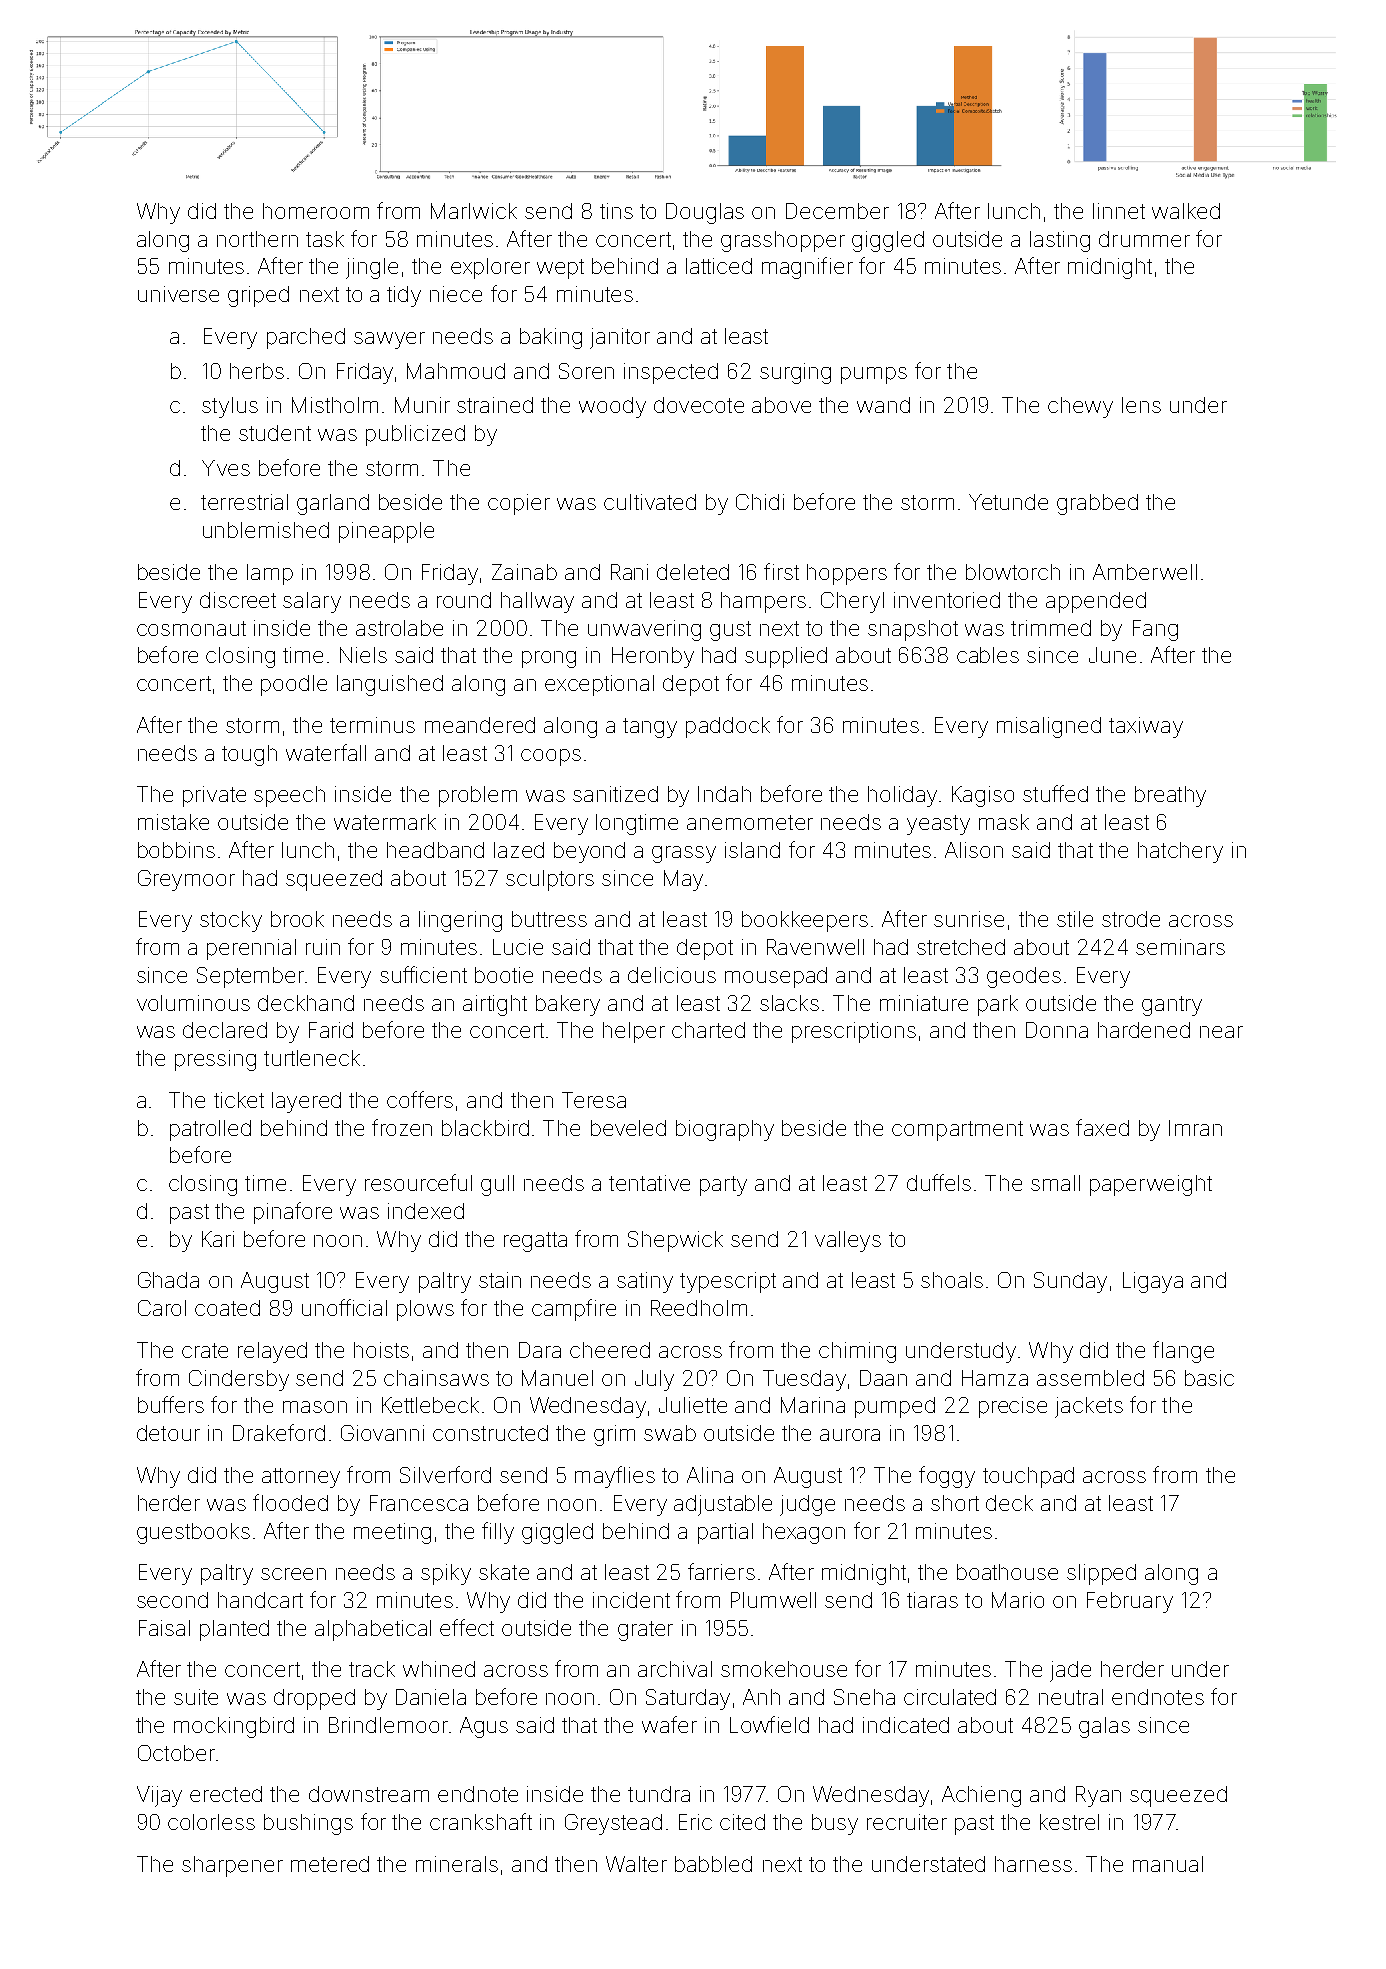 Image resolution: width=1386 pixels, height=1969 pixels. Describe the element at coordinates (316, 211) in the screenshot. I see `homeroom` at that location.
